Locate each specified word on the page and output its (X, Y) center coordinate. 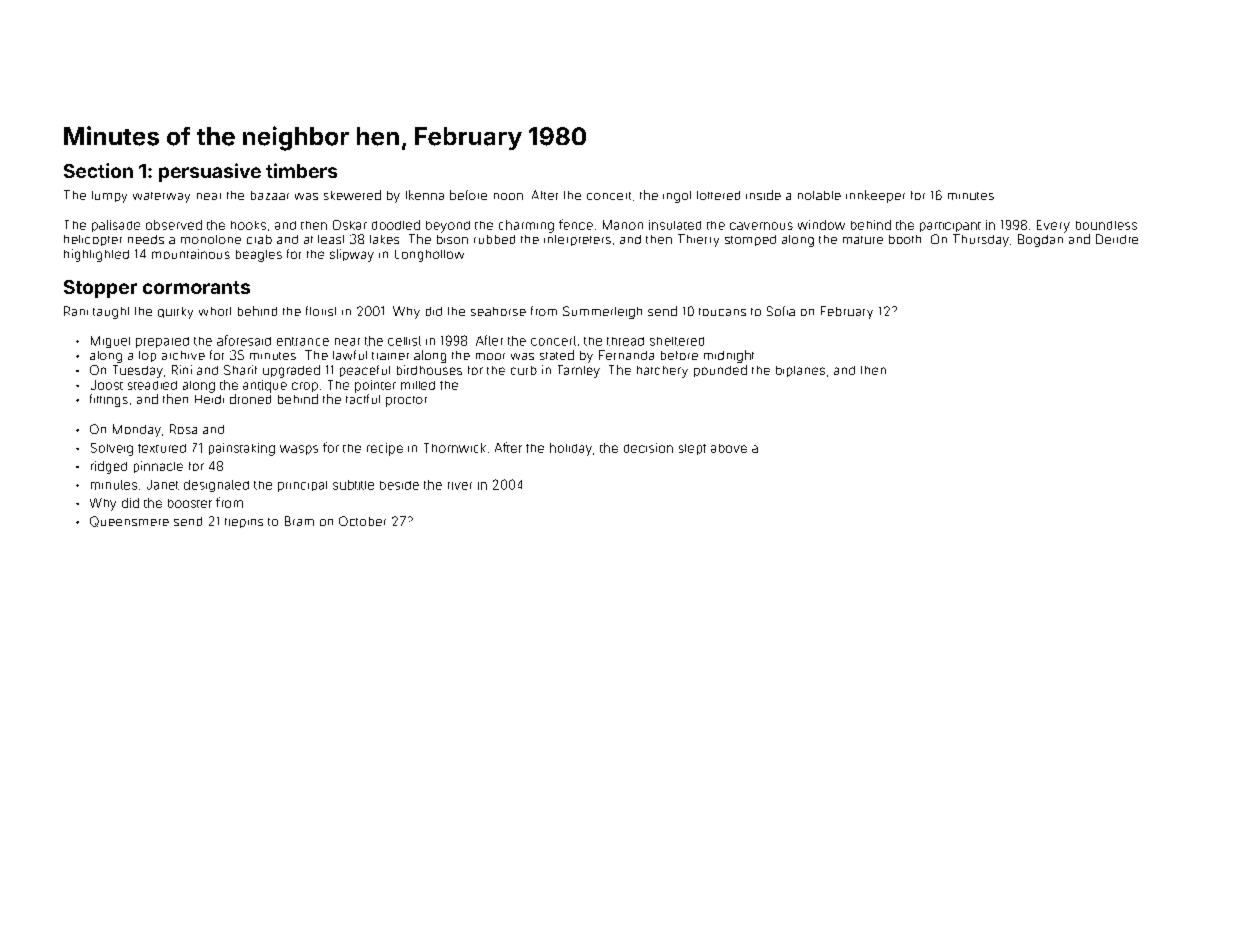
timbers (301, 170)
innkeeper (875, 196)
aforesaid (244, 340)
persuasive (210, 172)
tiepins (244, 523)
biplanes (800, 371)
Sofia (781, 311)
